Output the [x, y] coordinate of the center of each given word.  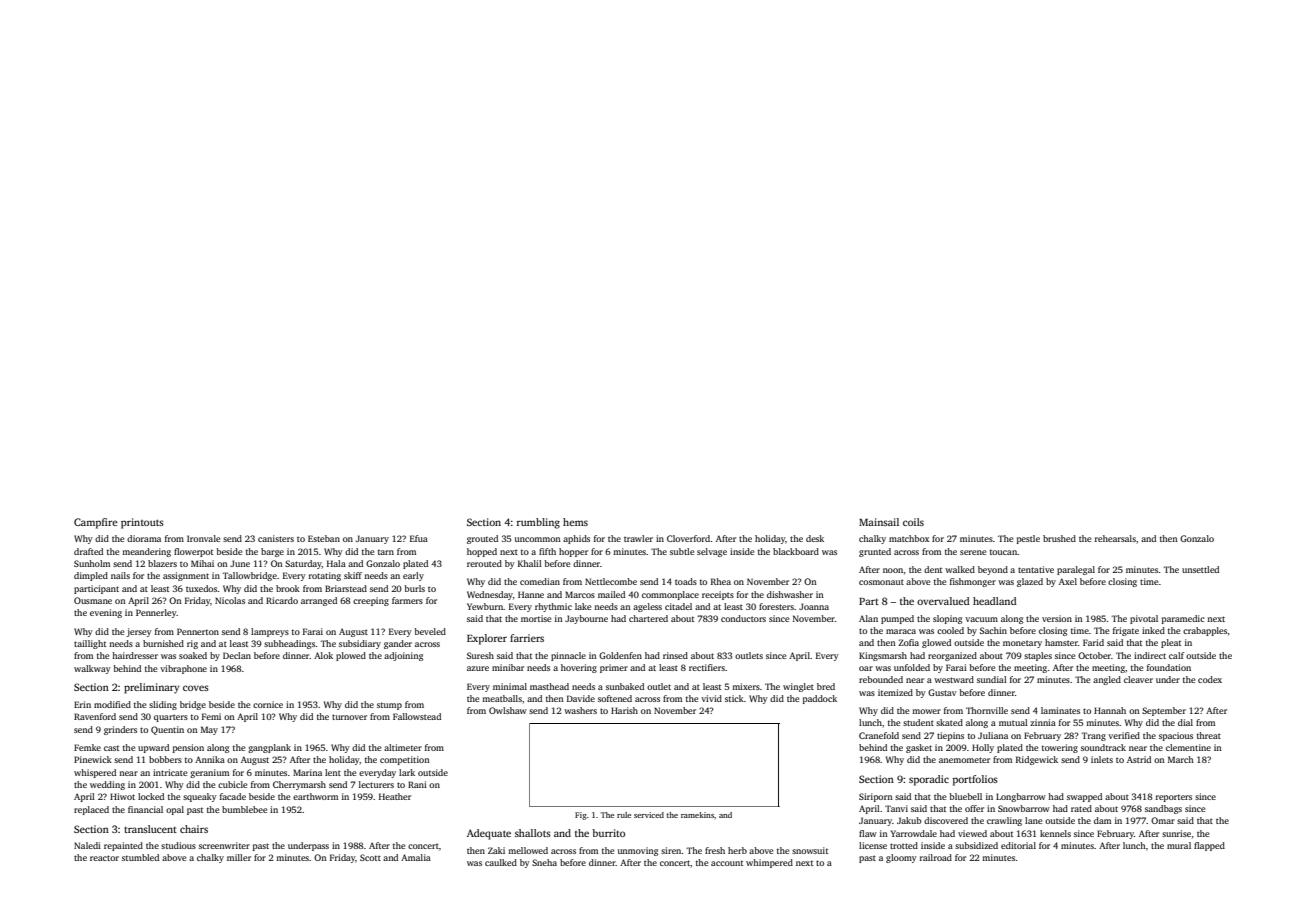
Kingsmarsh [883, 656]
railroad [936, 857]
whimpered [769, 863]
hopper [573, 552]
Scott [370, 857]
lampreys [270, 632]
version [1057, 618]
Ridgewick [1037, 760]
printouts [142, 523]
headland [995, 601]
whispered [95, 773]
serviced [649, 815]
